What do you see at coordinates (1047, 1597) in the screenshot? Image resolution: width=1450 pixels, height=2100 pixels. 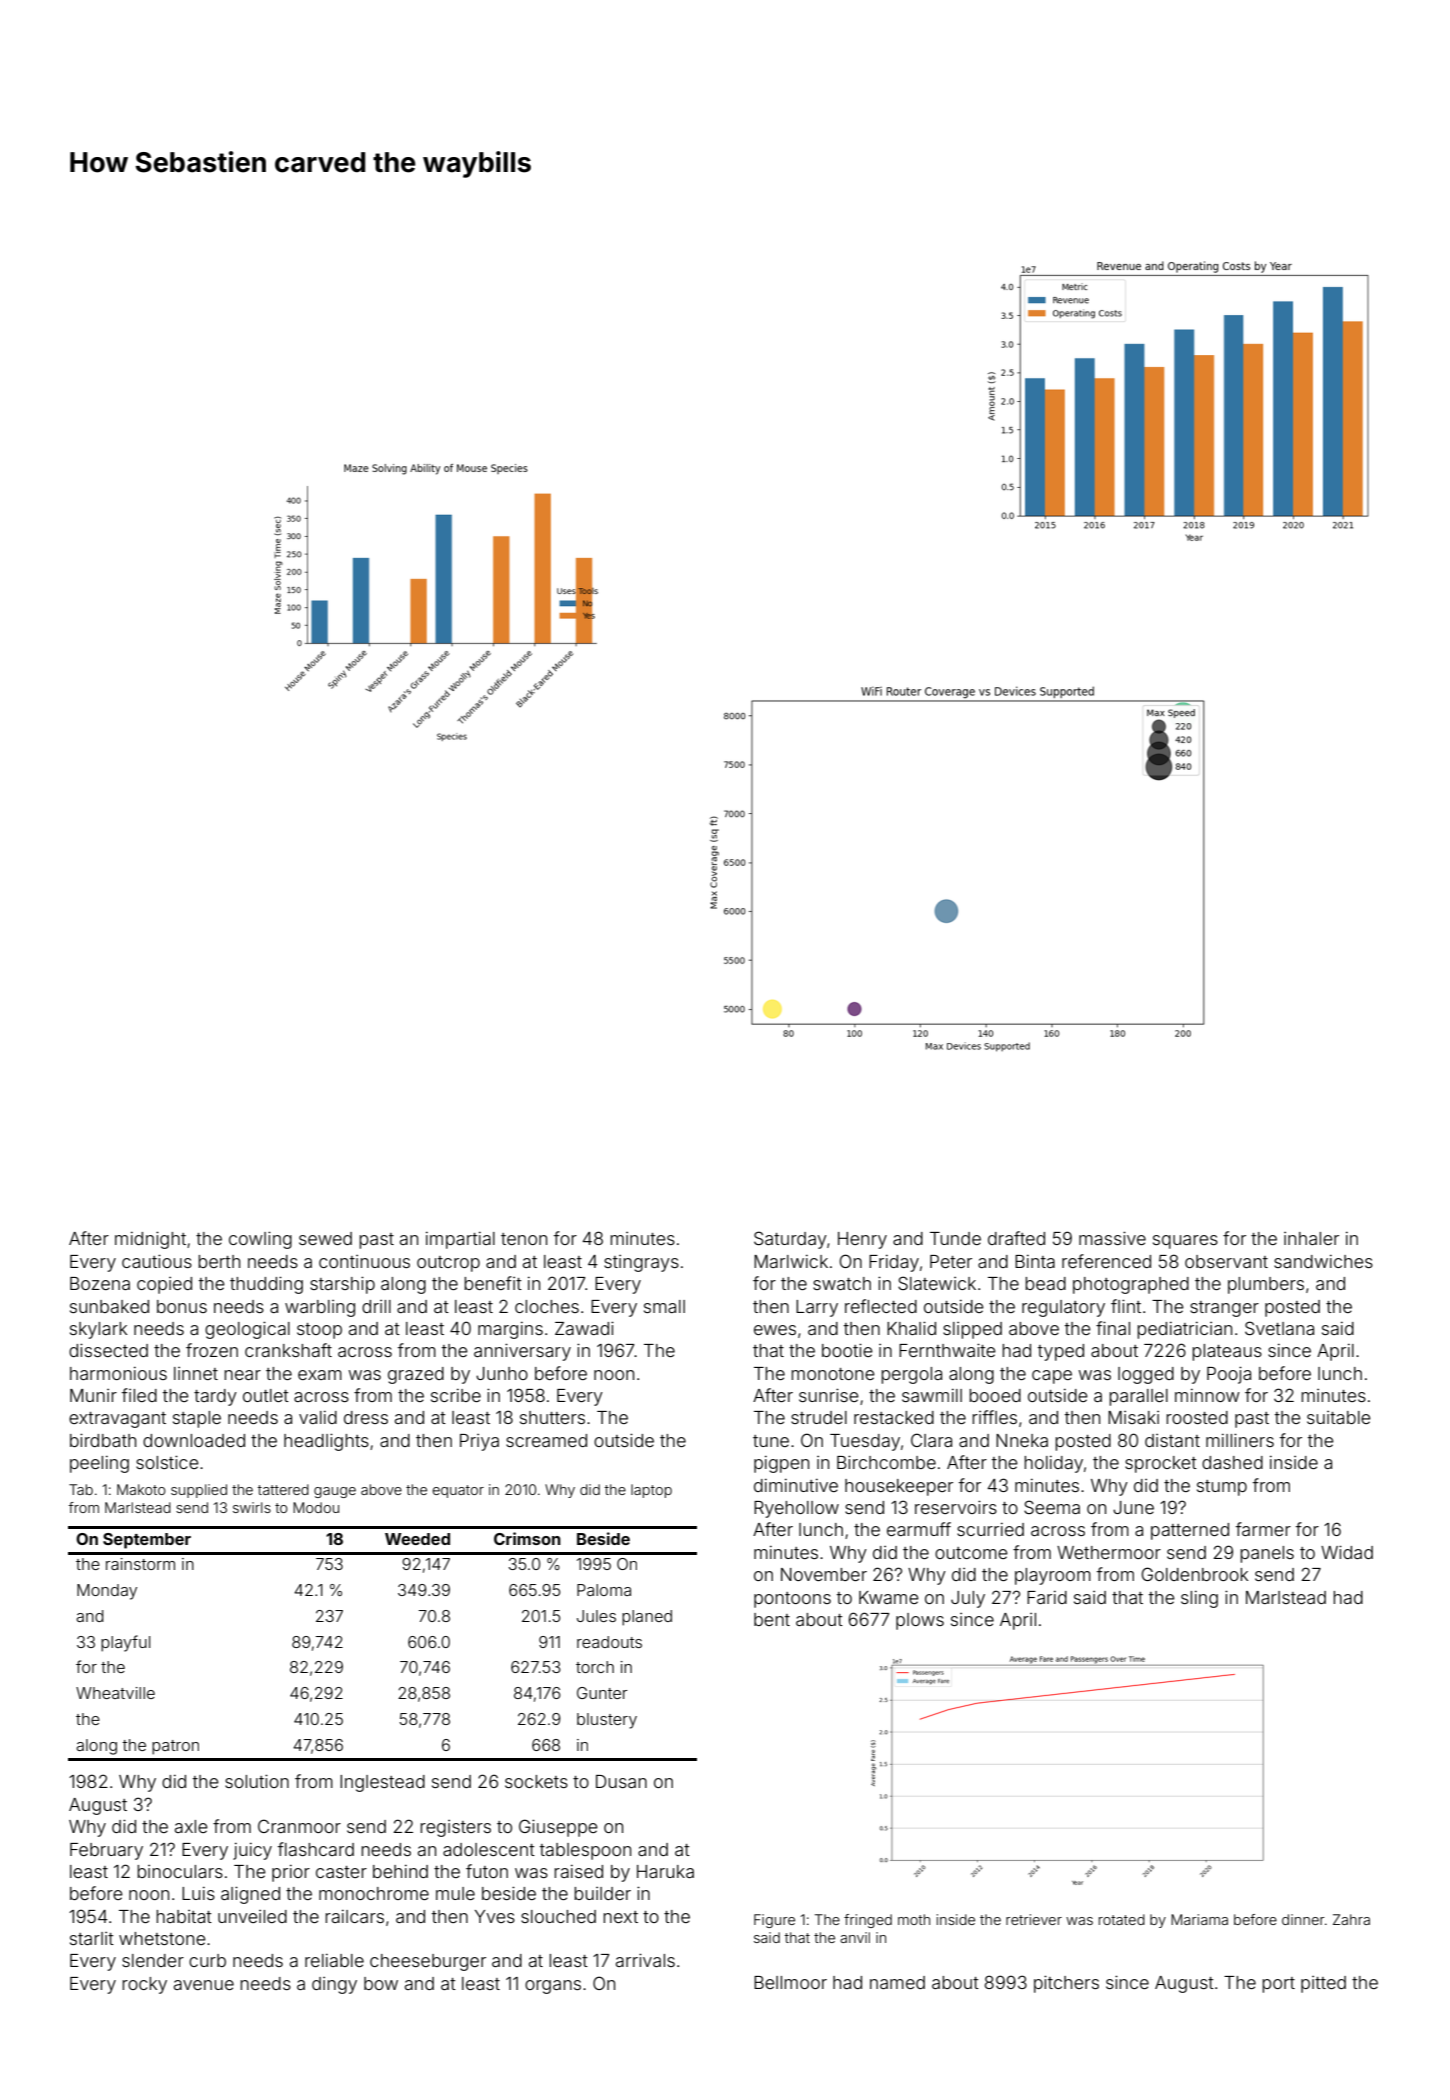 I see `Farid` at bounding box center [1047, 1597].
